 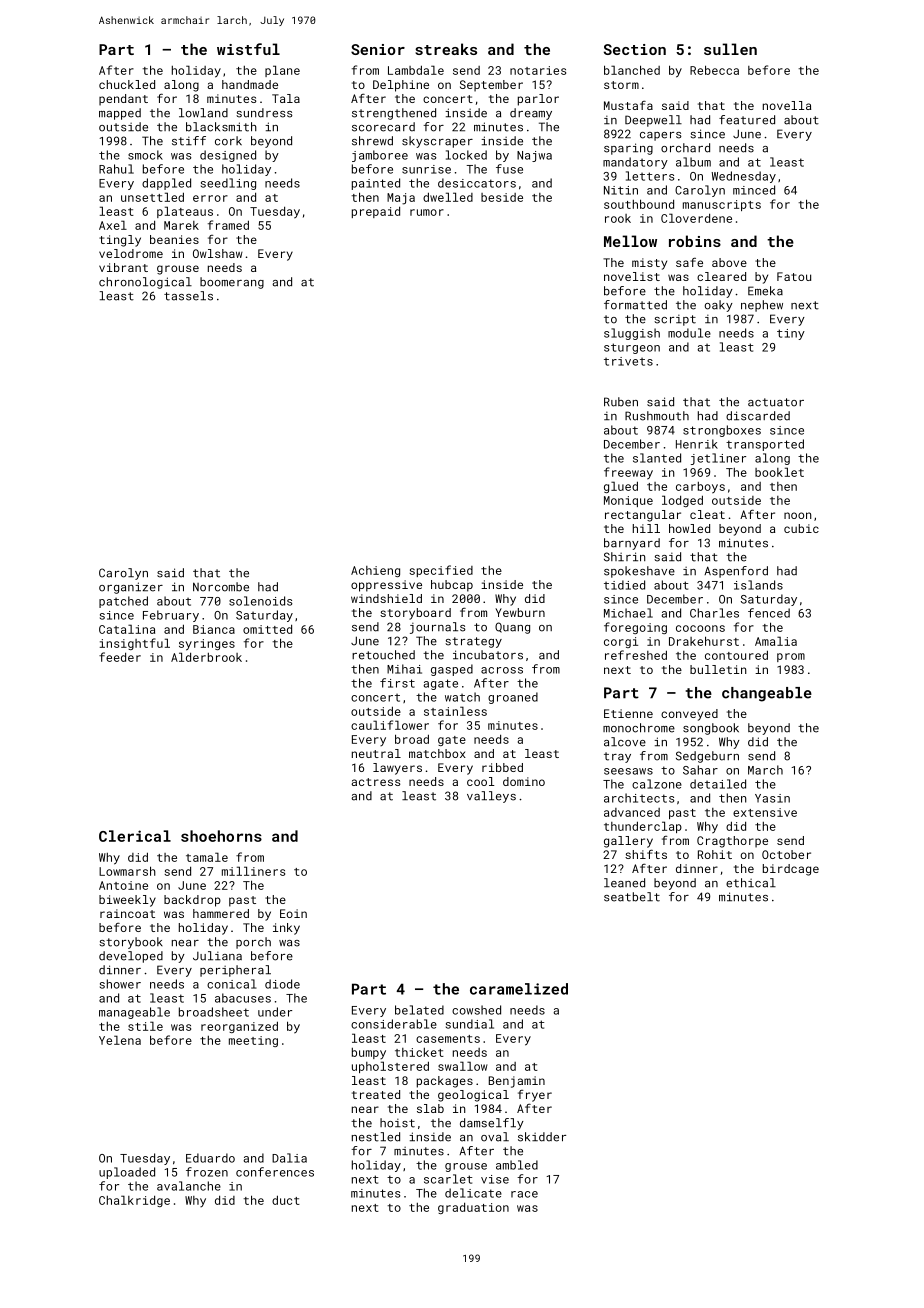 What do you see at coordinates (751, 883) in the screenshot?
I see `ethical` at bounding box center [751, 883].
